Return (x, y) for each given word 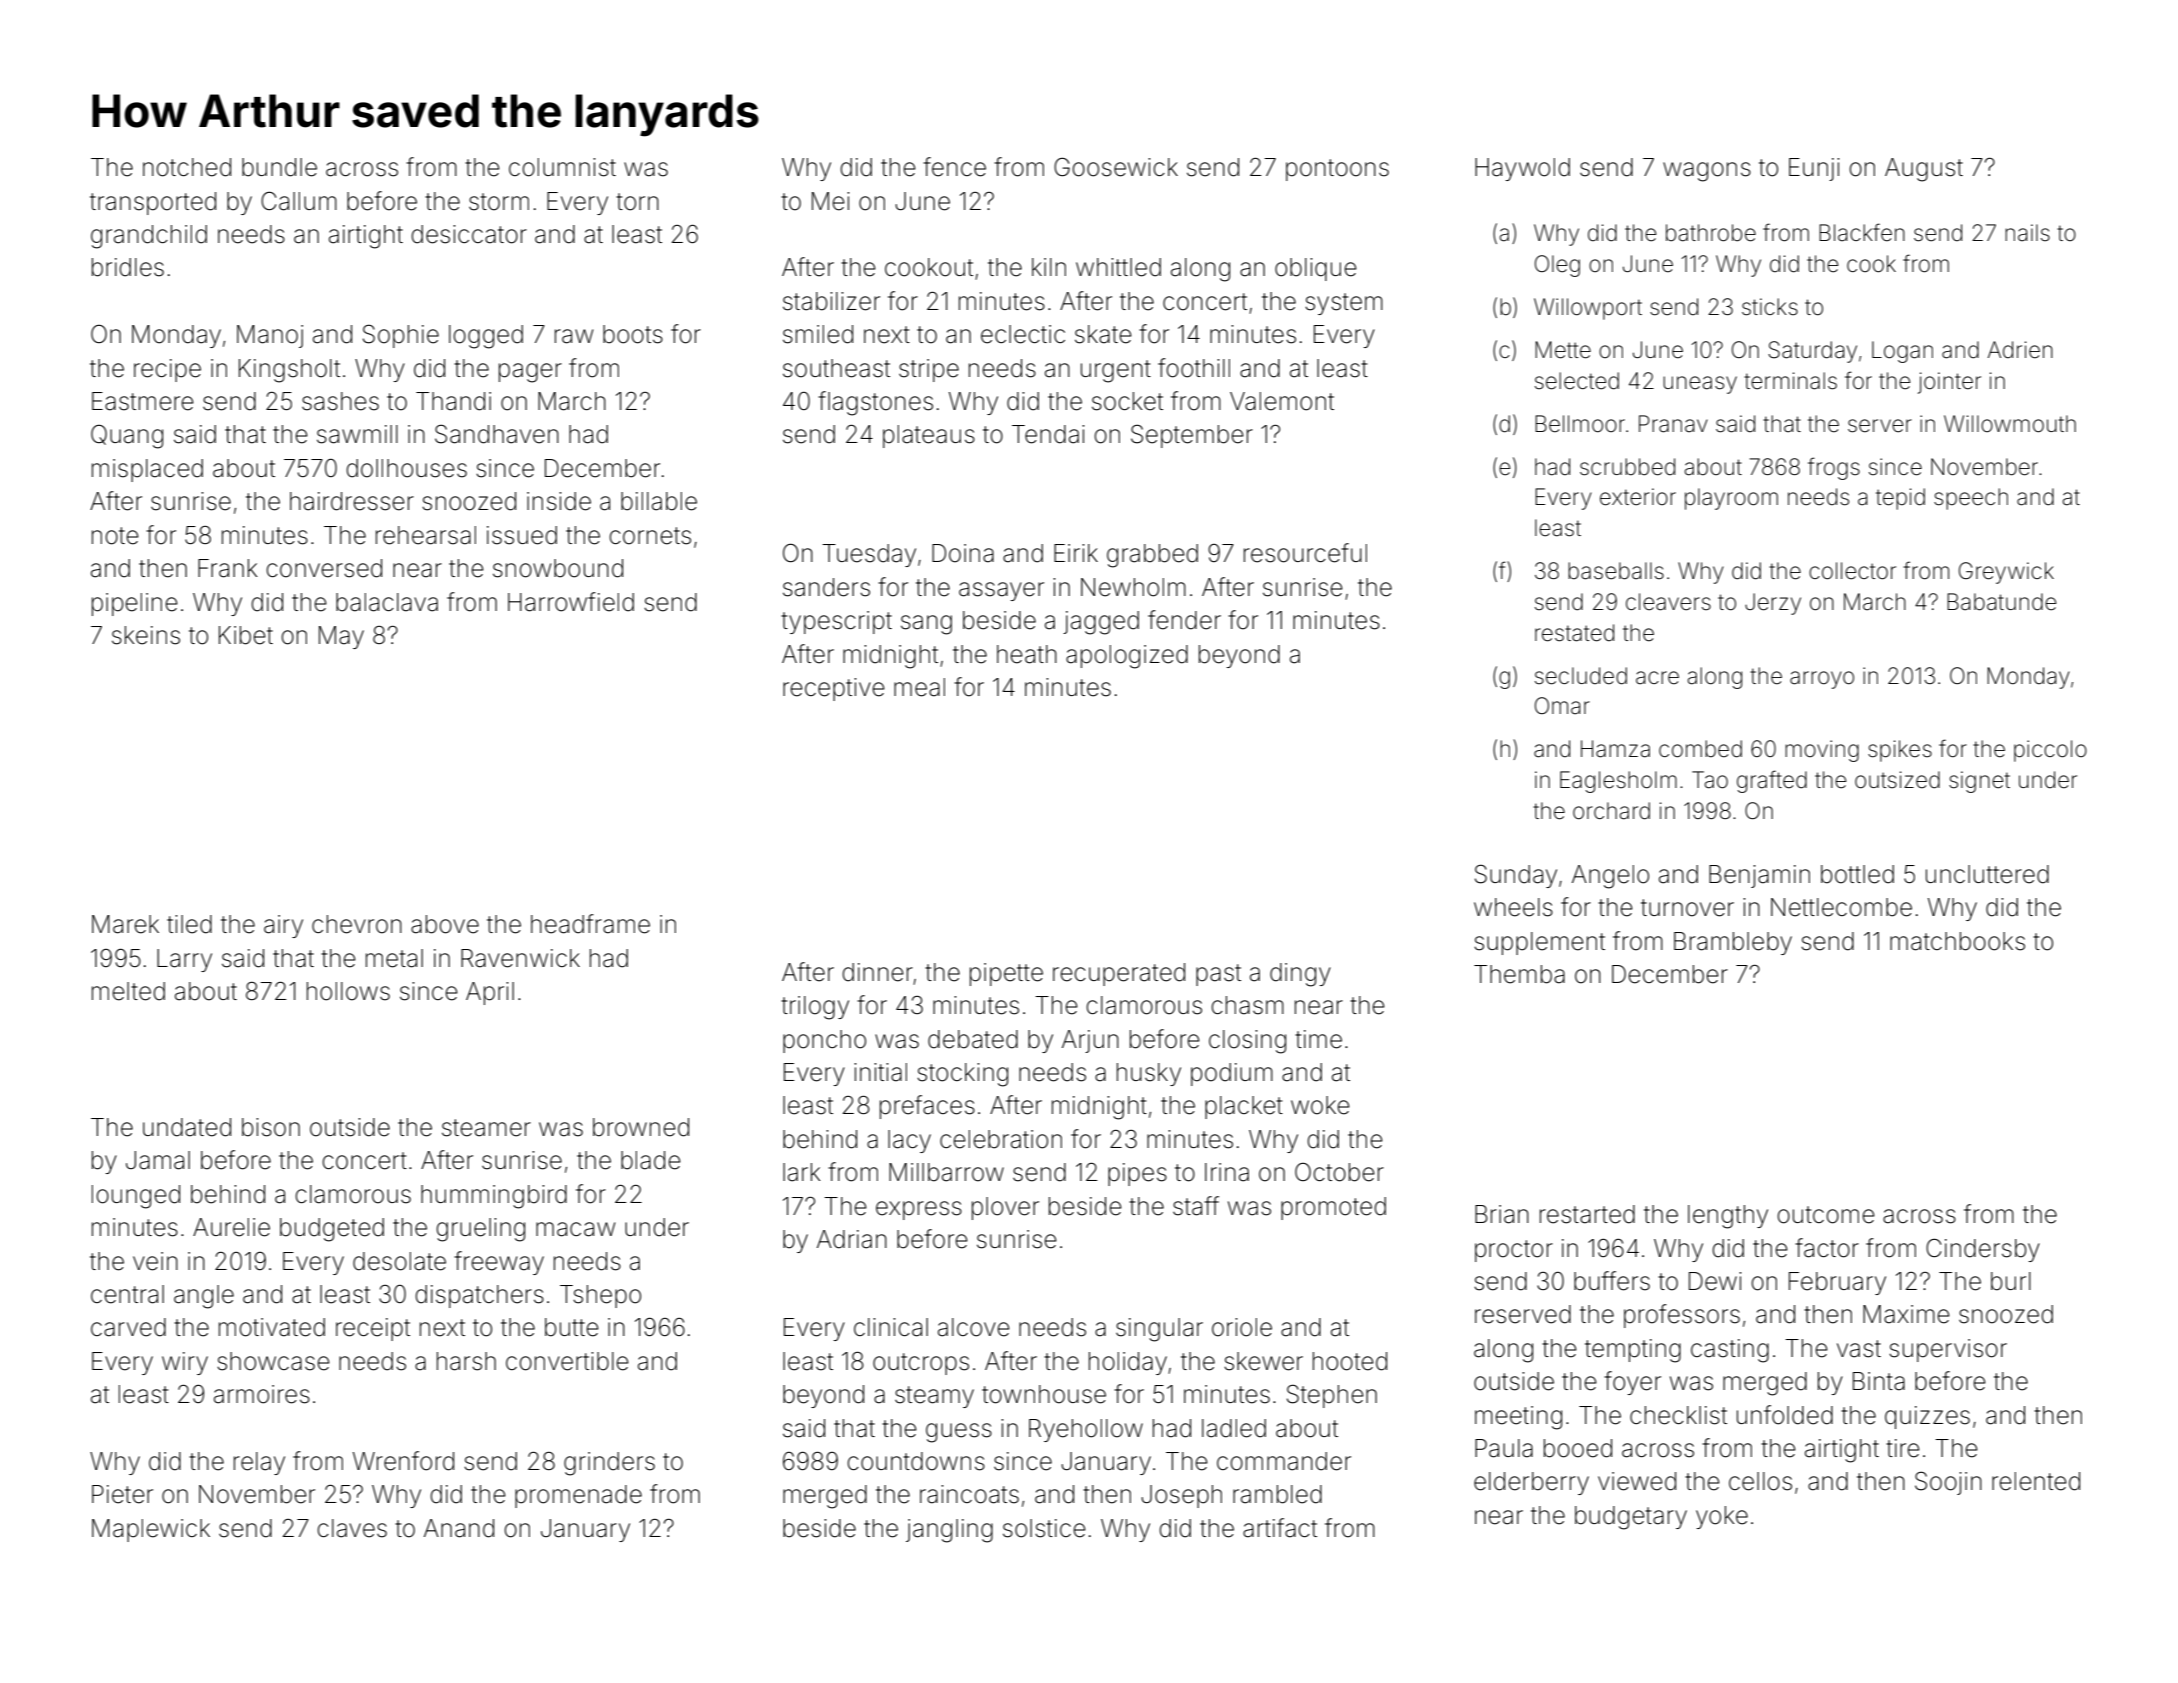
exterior (1638, 497)
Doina (963, 553)
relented (2036, 1481)
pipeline (135, 604)
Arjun (1090, 1041)
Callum (299, 201)
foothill (1194, 368)
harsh (466, 1361)
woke (1320, 1105)
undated (187, 1127)
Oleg (1557, 266)
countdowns (916, 1461)
